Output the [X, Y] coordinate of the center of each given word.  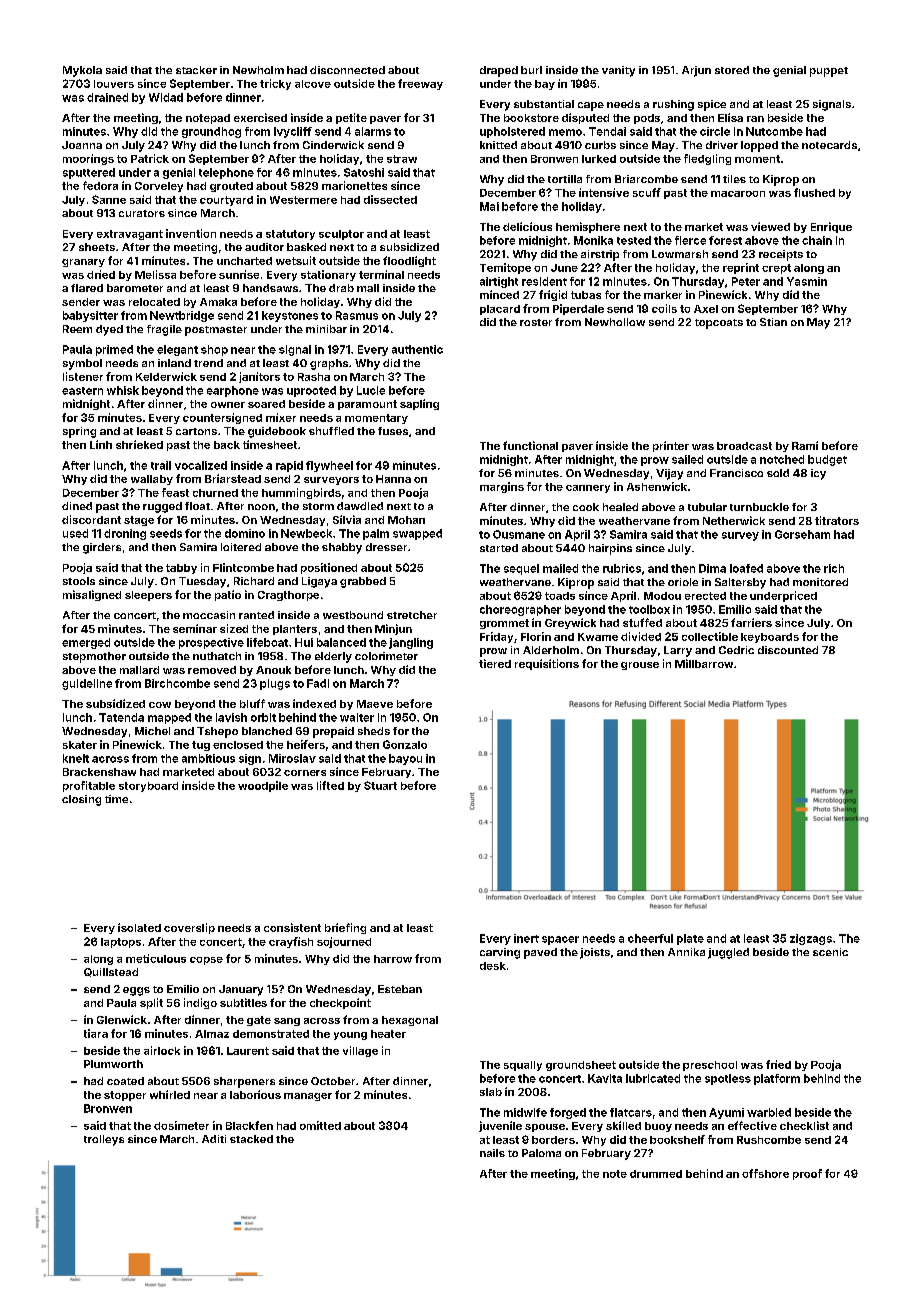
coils [664, 308]
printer [671, 446]
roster [536, 322]
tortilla [565, 179]
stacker [196, 70]
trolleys [104, 1140]
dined [77, 506]
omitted [320, 1125]
